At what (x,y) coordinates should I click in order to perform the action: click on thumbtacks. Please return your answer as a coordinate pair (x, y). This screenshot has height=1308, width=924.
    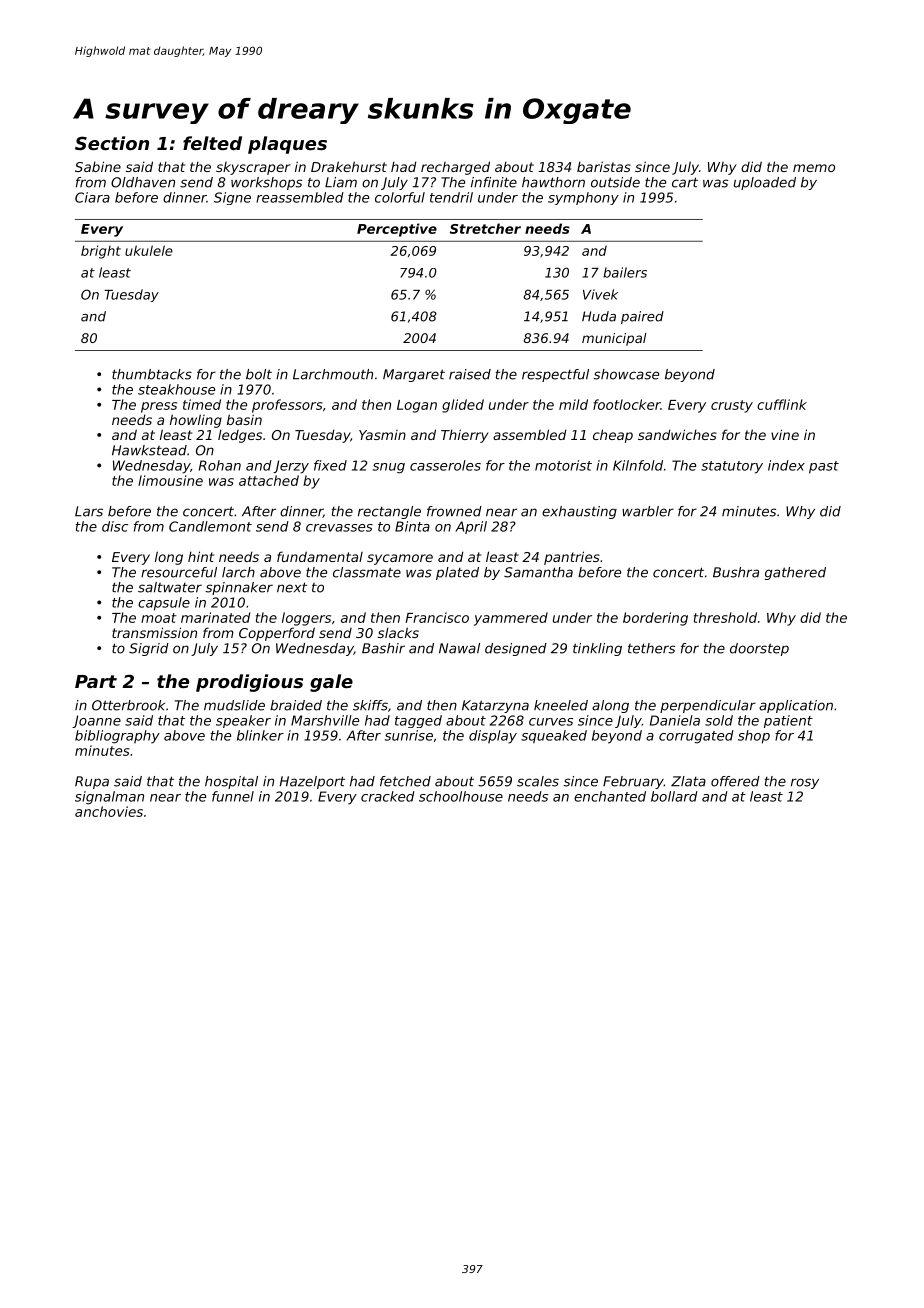
    Looking at the image, I should click on (152, 374).
